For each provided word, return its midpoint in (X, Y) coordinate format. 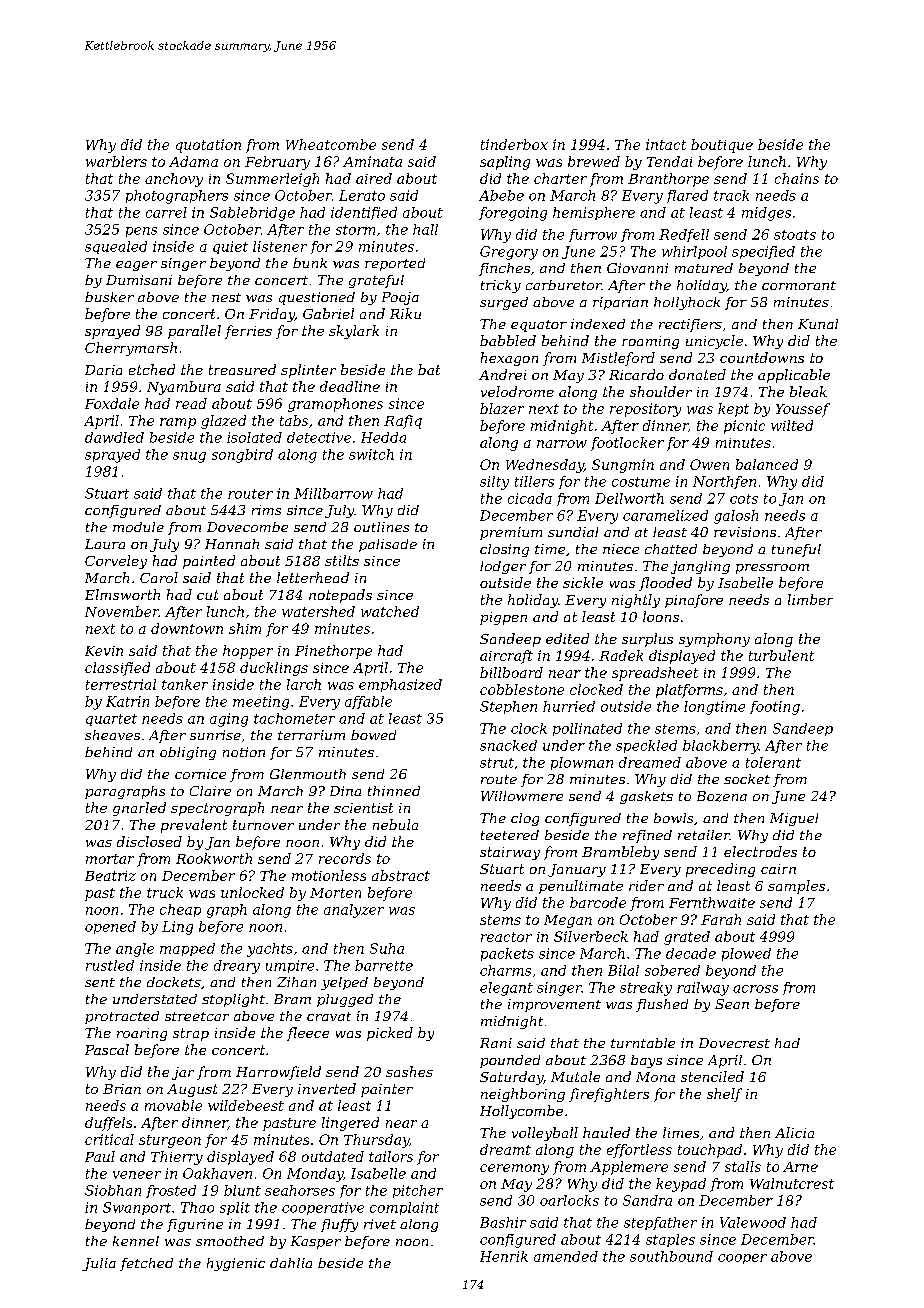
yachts (270, 950)
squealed (116, 247)
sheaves (112, 735)
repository (645, 410)
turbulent (781, 655)
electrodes (760, 851)
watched (390, 611)
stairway (510, 853)
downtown (187, 628)
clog (525, 819)
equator (539, 326)
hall (425, 229)
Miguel (794, 819)
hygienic (236, 1264)
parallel (194, 332)
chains (797, 178)
